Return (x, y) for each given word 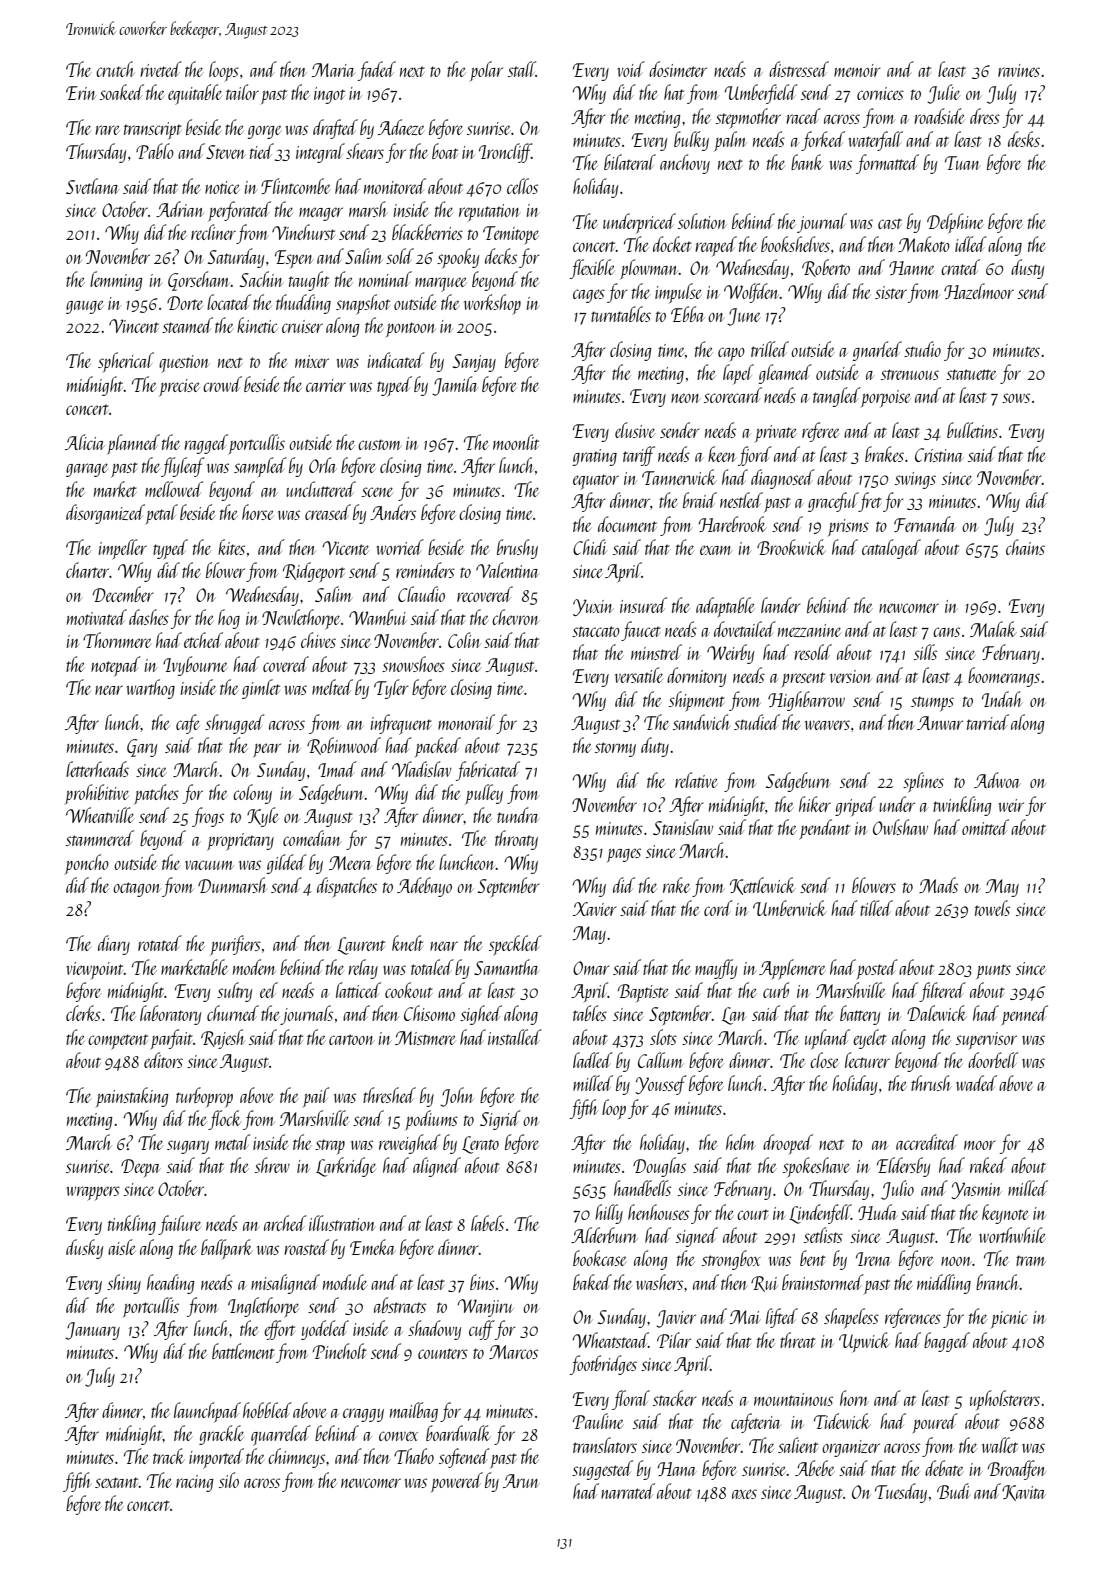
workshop (492, 304)
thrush (931, 1083)
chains (1025, 547)
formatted (887, 164)
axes (744, 1494)
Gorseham (199, 281)
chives (318, 640)
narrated (628, 1491)
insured (643, 605)
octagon (137, 889)
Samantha (506, 967)
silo (229, 1480)
